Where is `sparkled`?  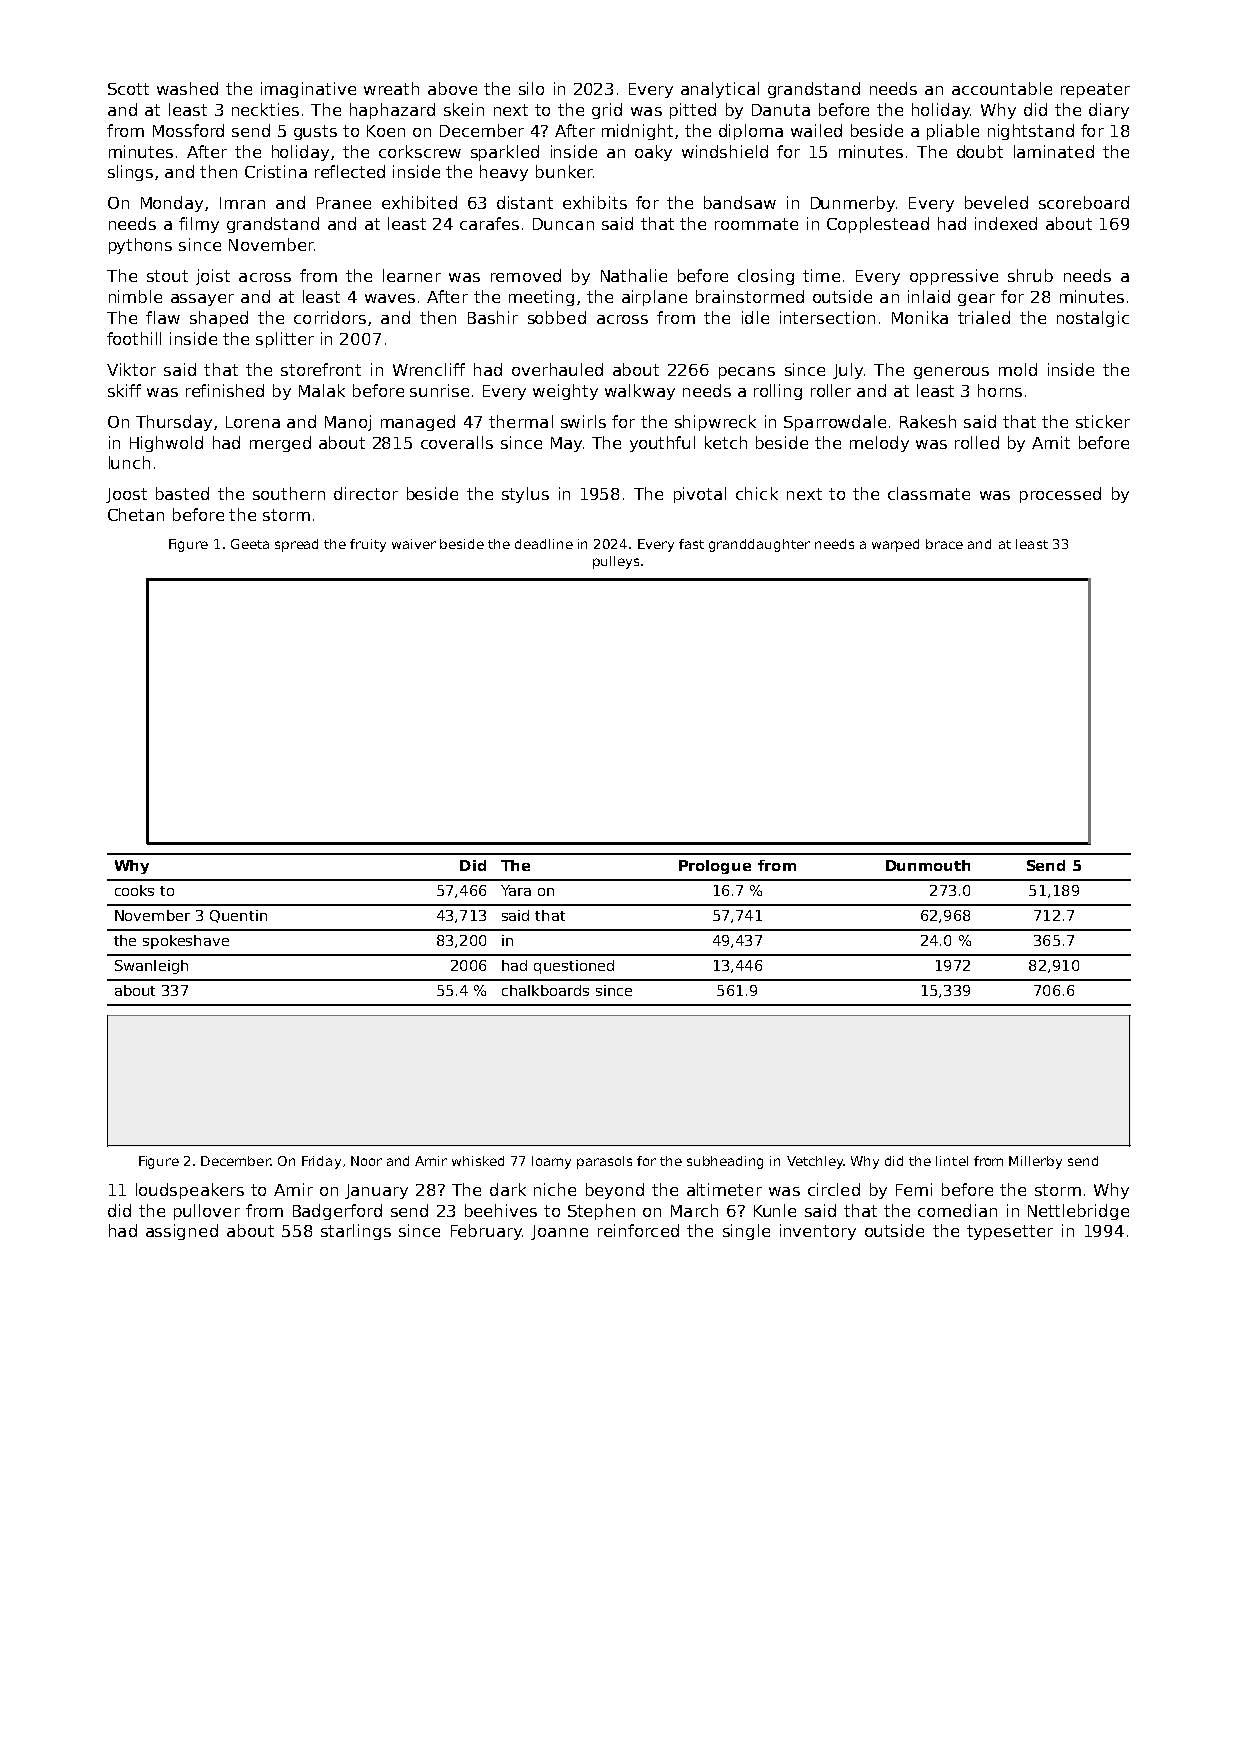
sparkled is located at coordinates (505, 153).
